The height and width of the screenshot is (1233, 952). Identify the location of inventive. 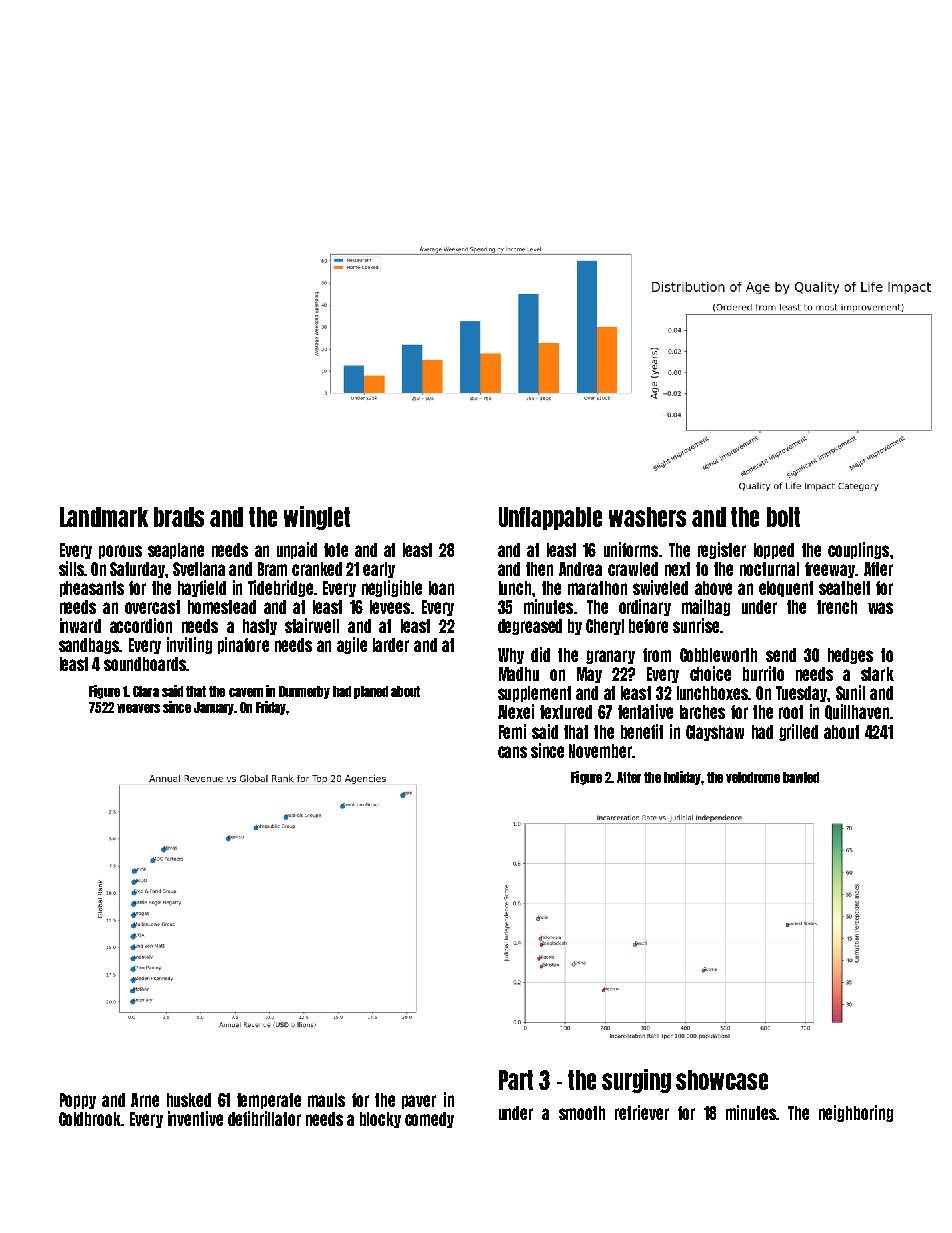
(195, 1118).
